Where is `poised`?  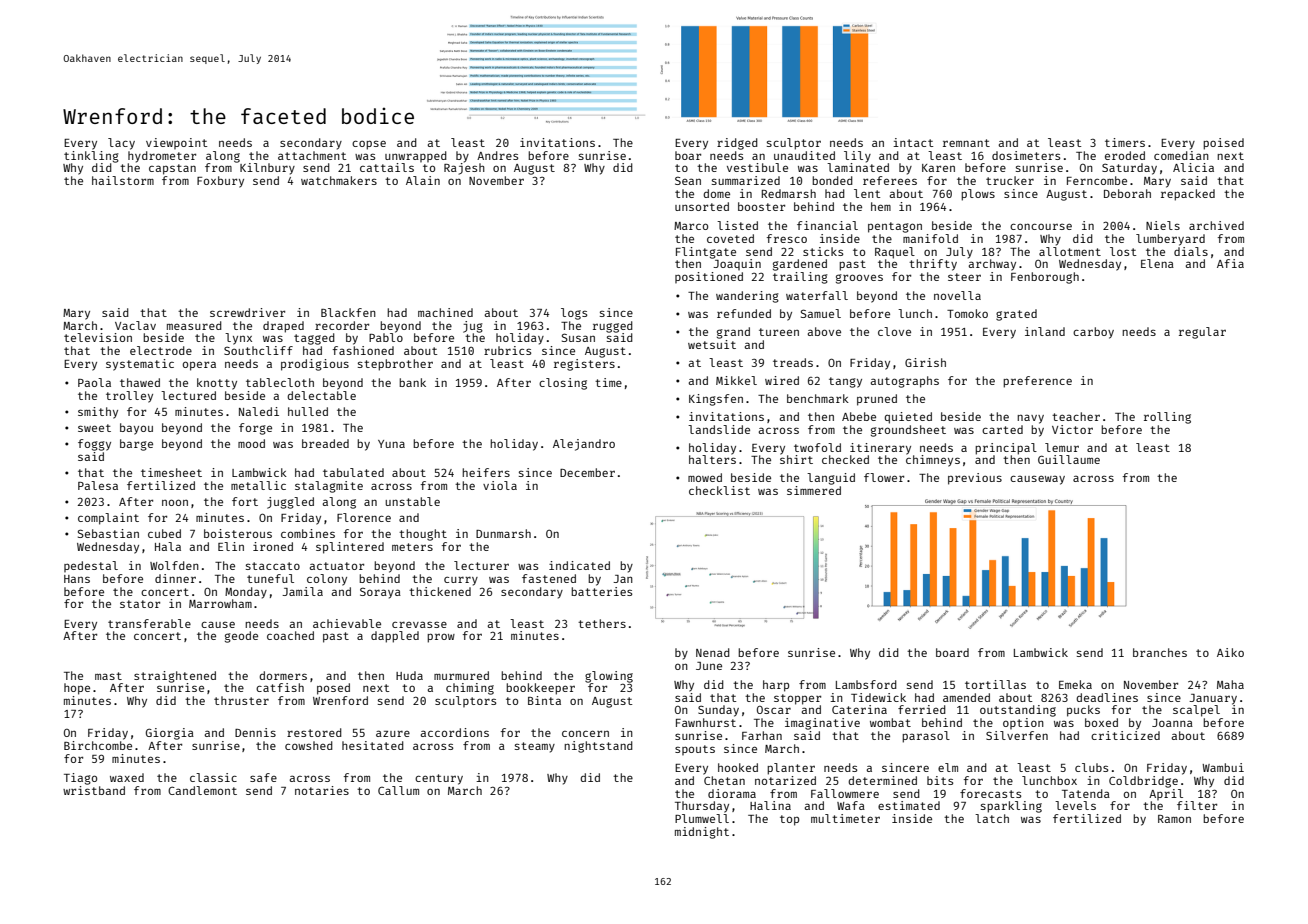
poised is located at coordinates (1223, 144).
